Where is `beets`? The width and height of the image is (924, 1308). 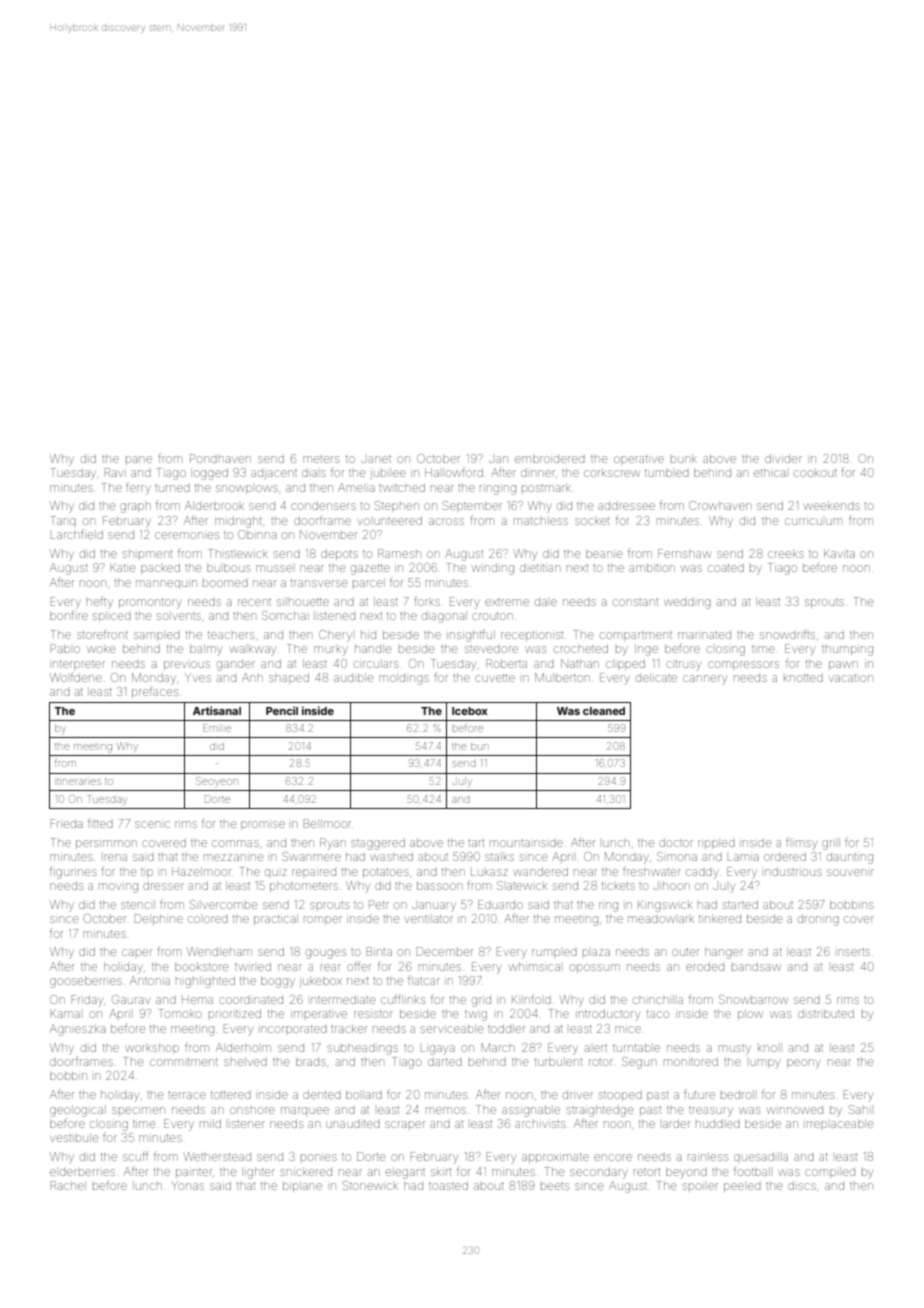
beets is located at coordinates (555, 1186).
